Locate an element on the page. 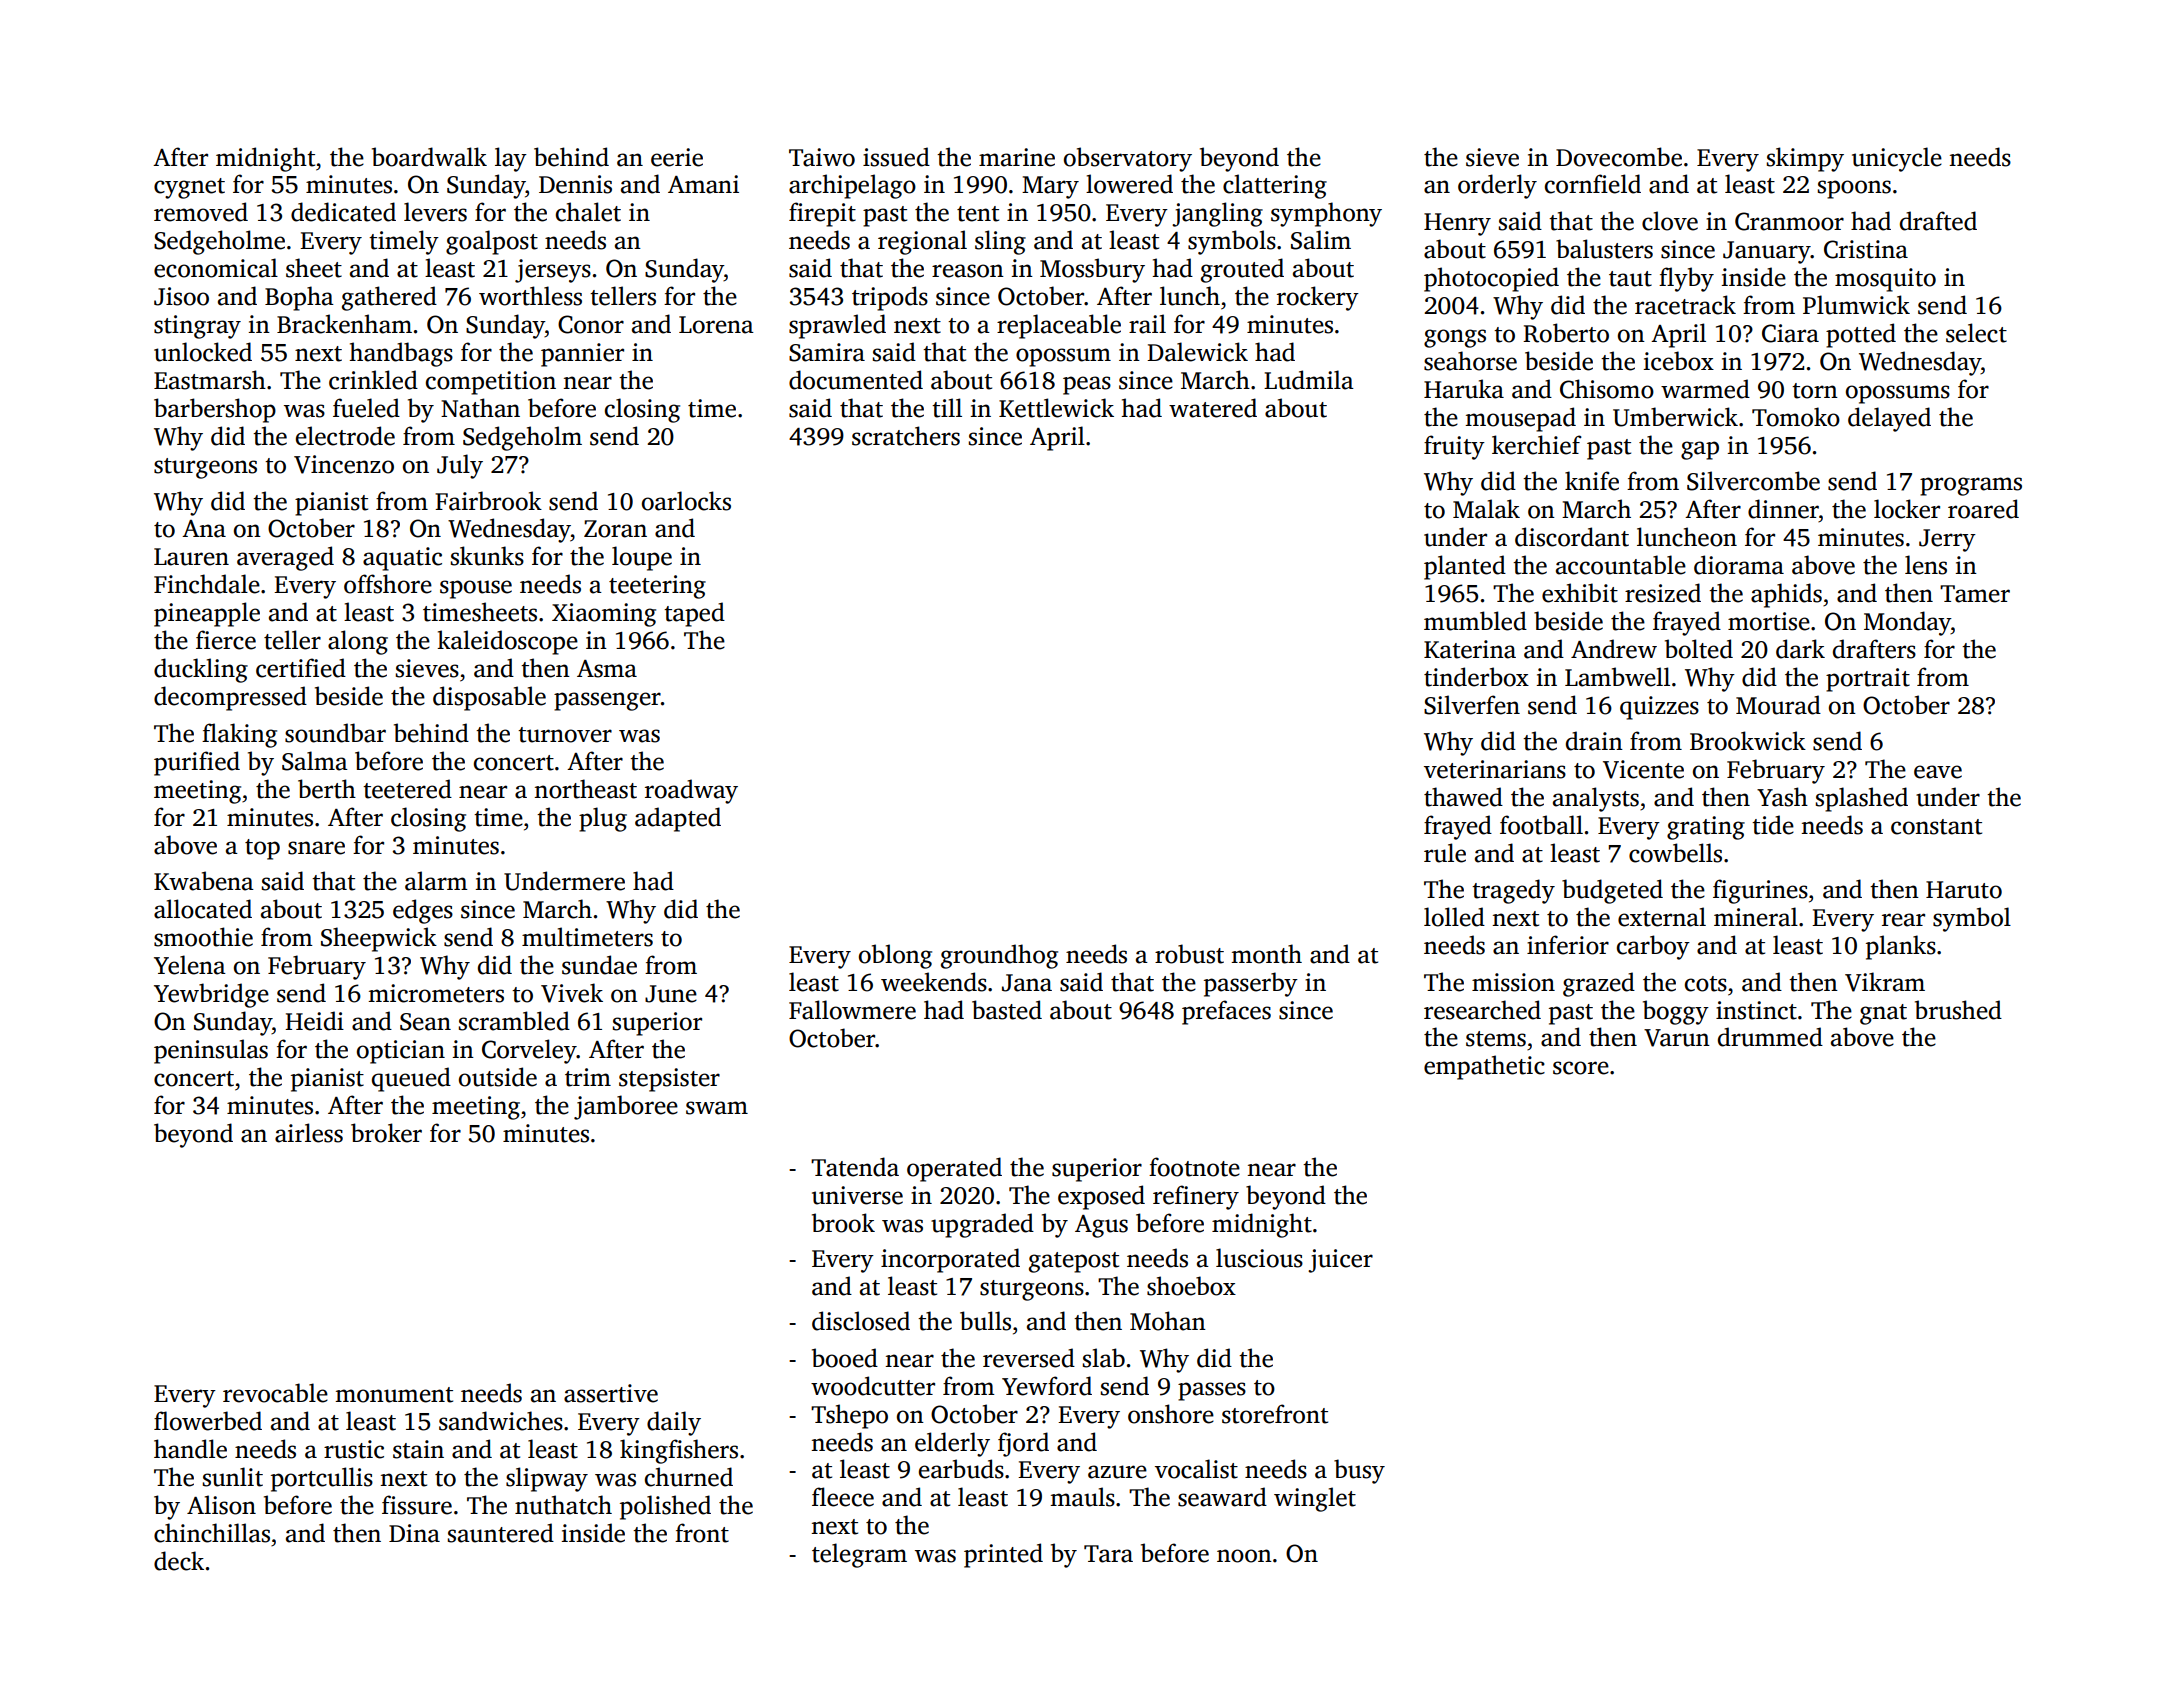 Image resolution: width=2178 pixels, height=1683 pixels. July is located at coordinates (460, 466).
